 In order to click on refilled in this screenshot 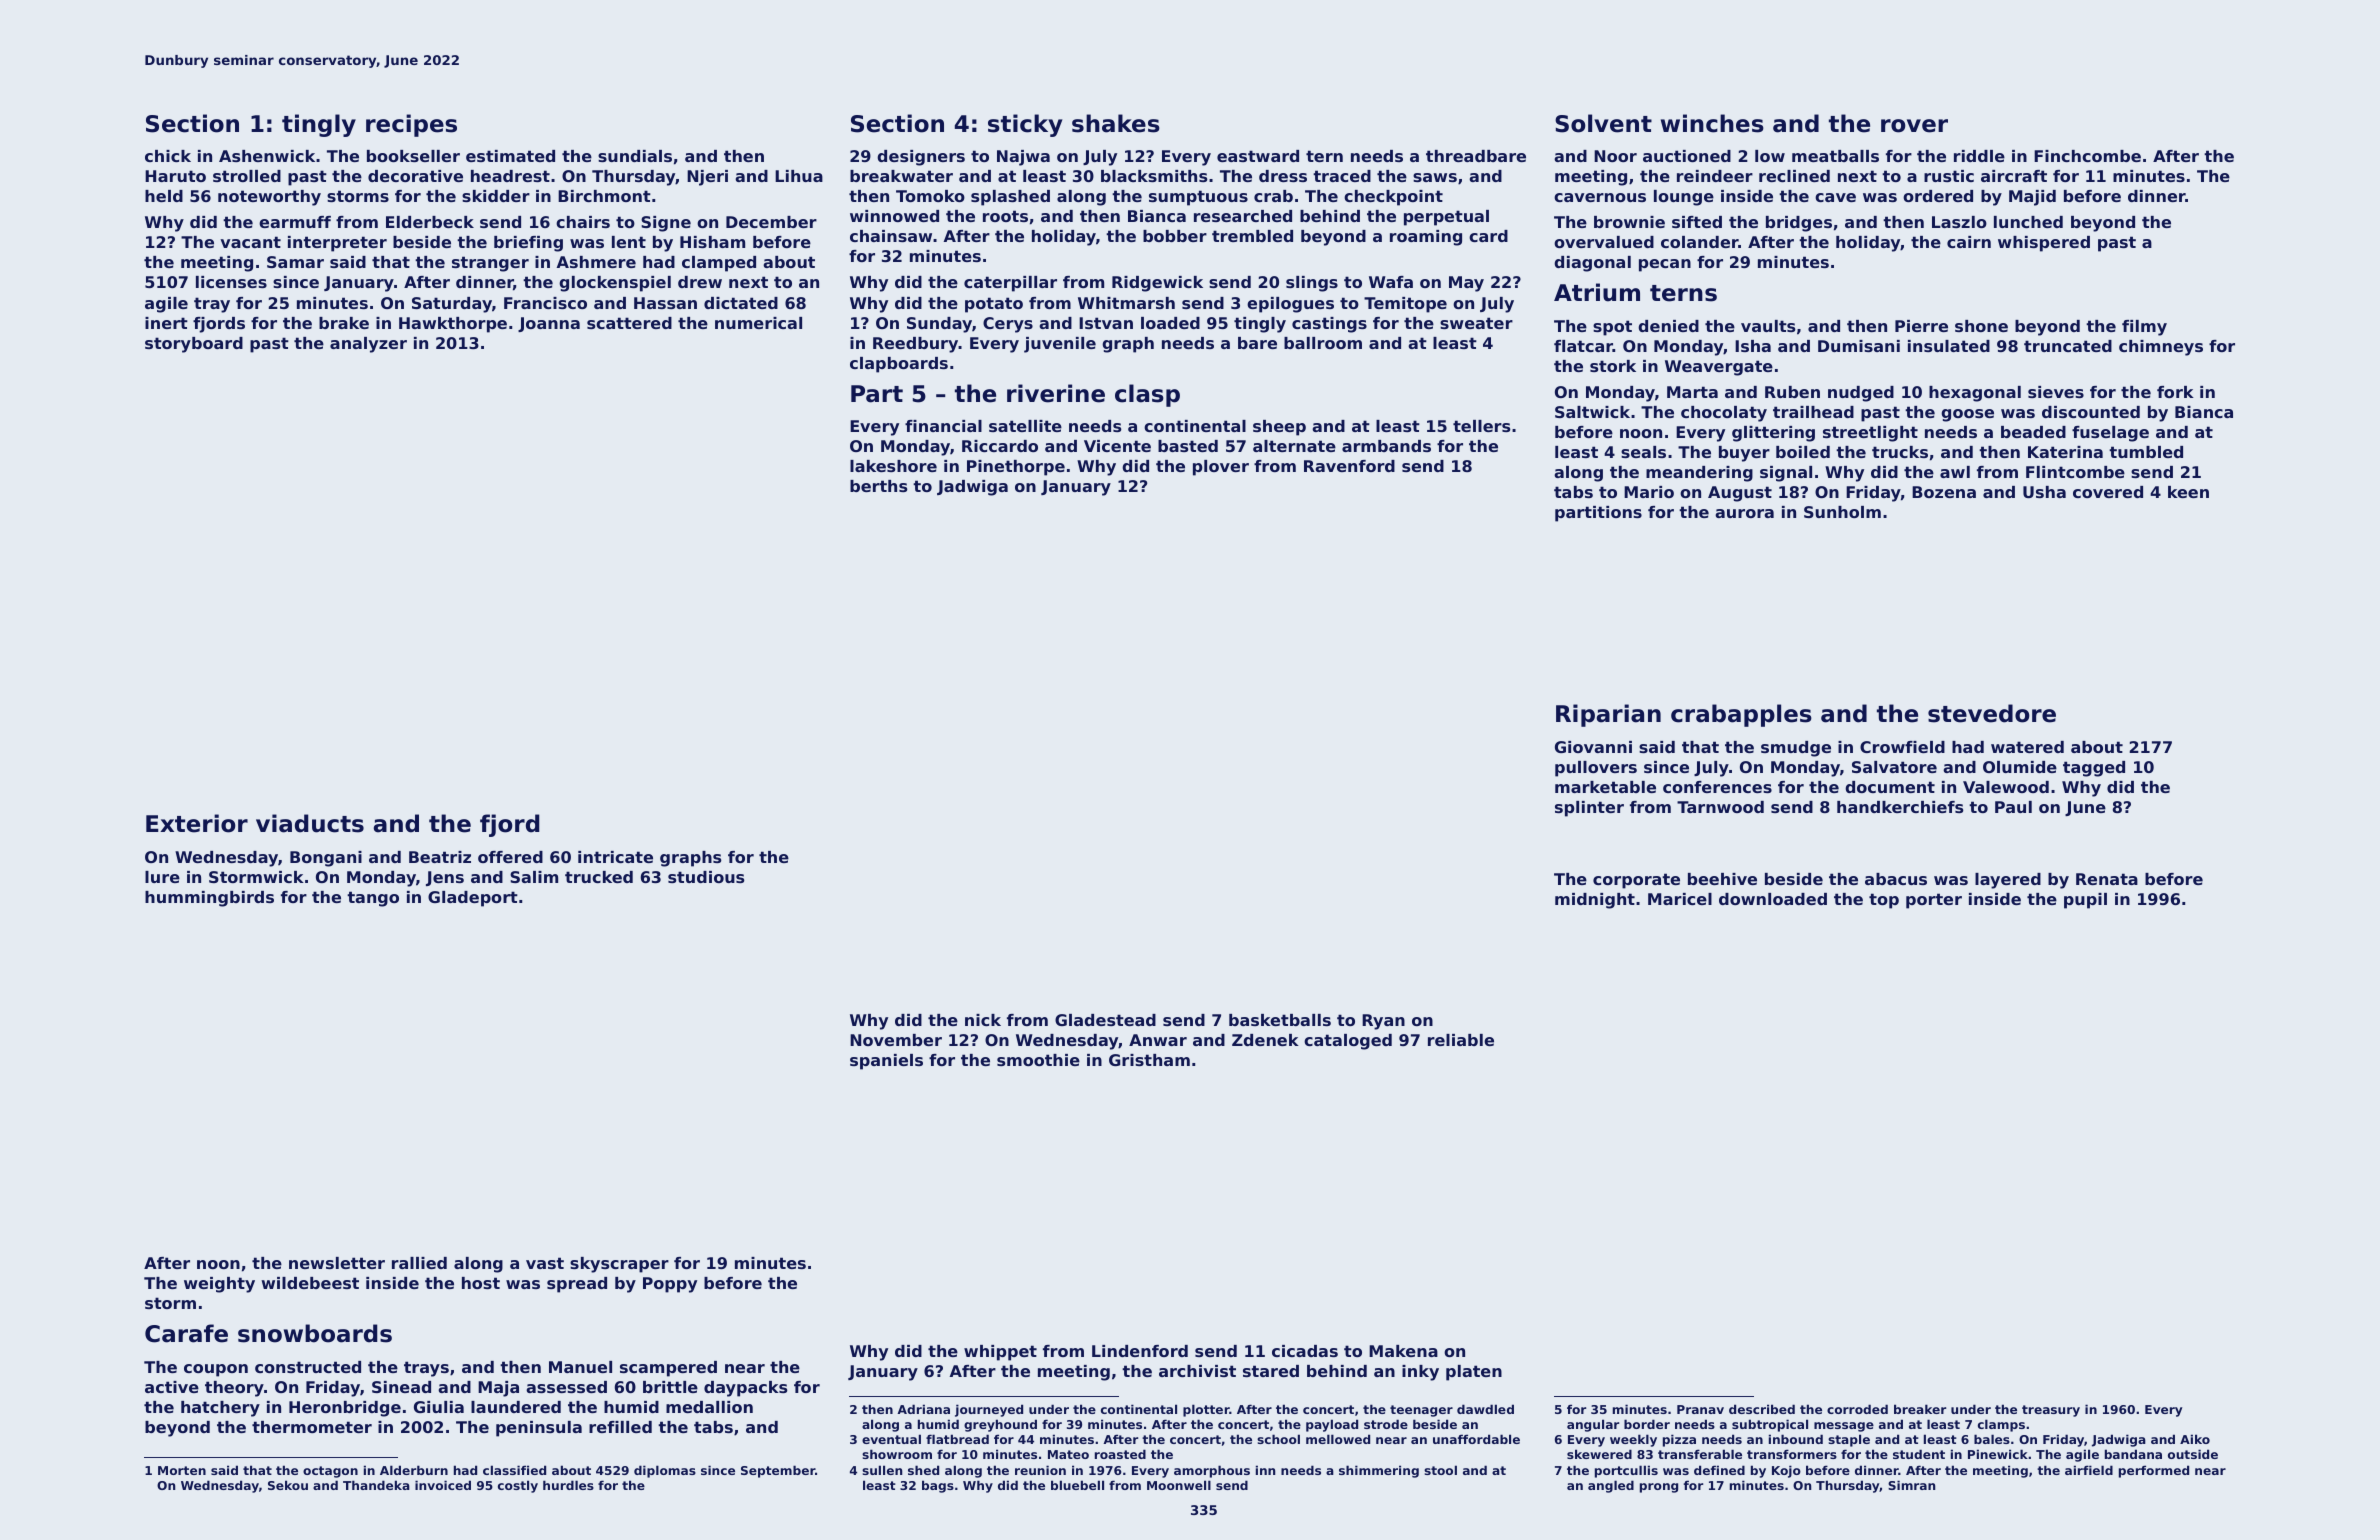, I will do `click(620, 1427)`.
